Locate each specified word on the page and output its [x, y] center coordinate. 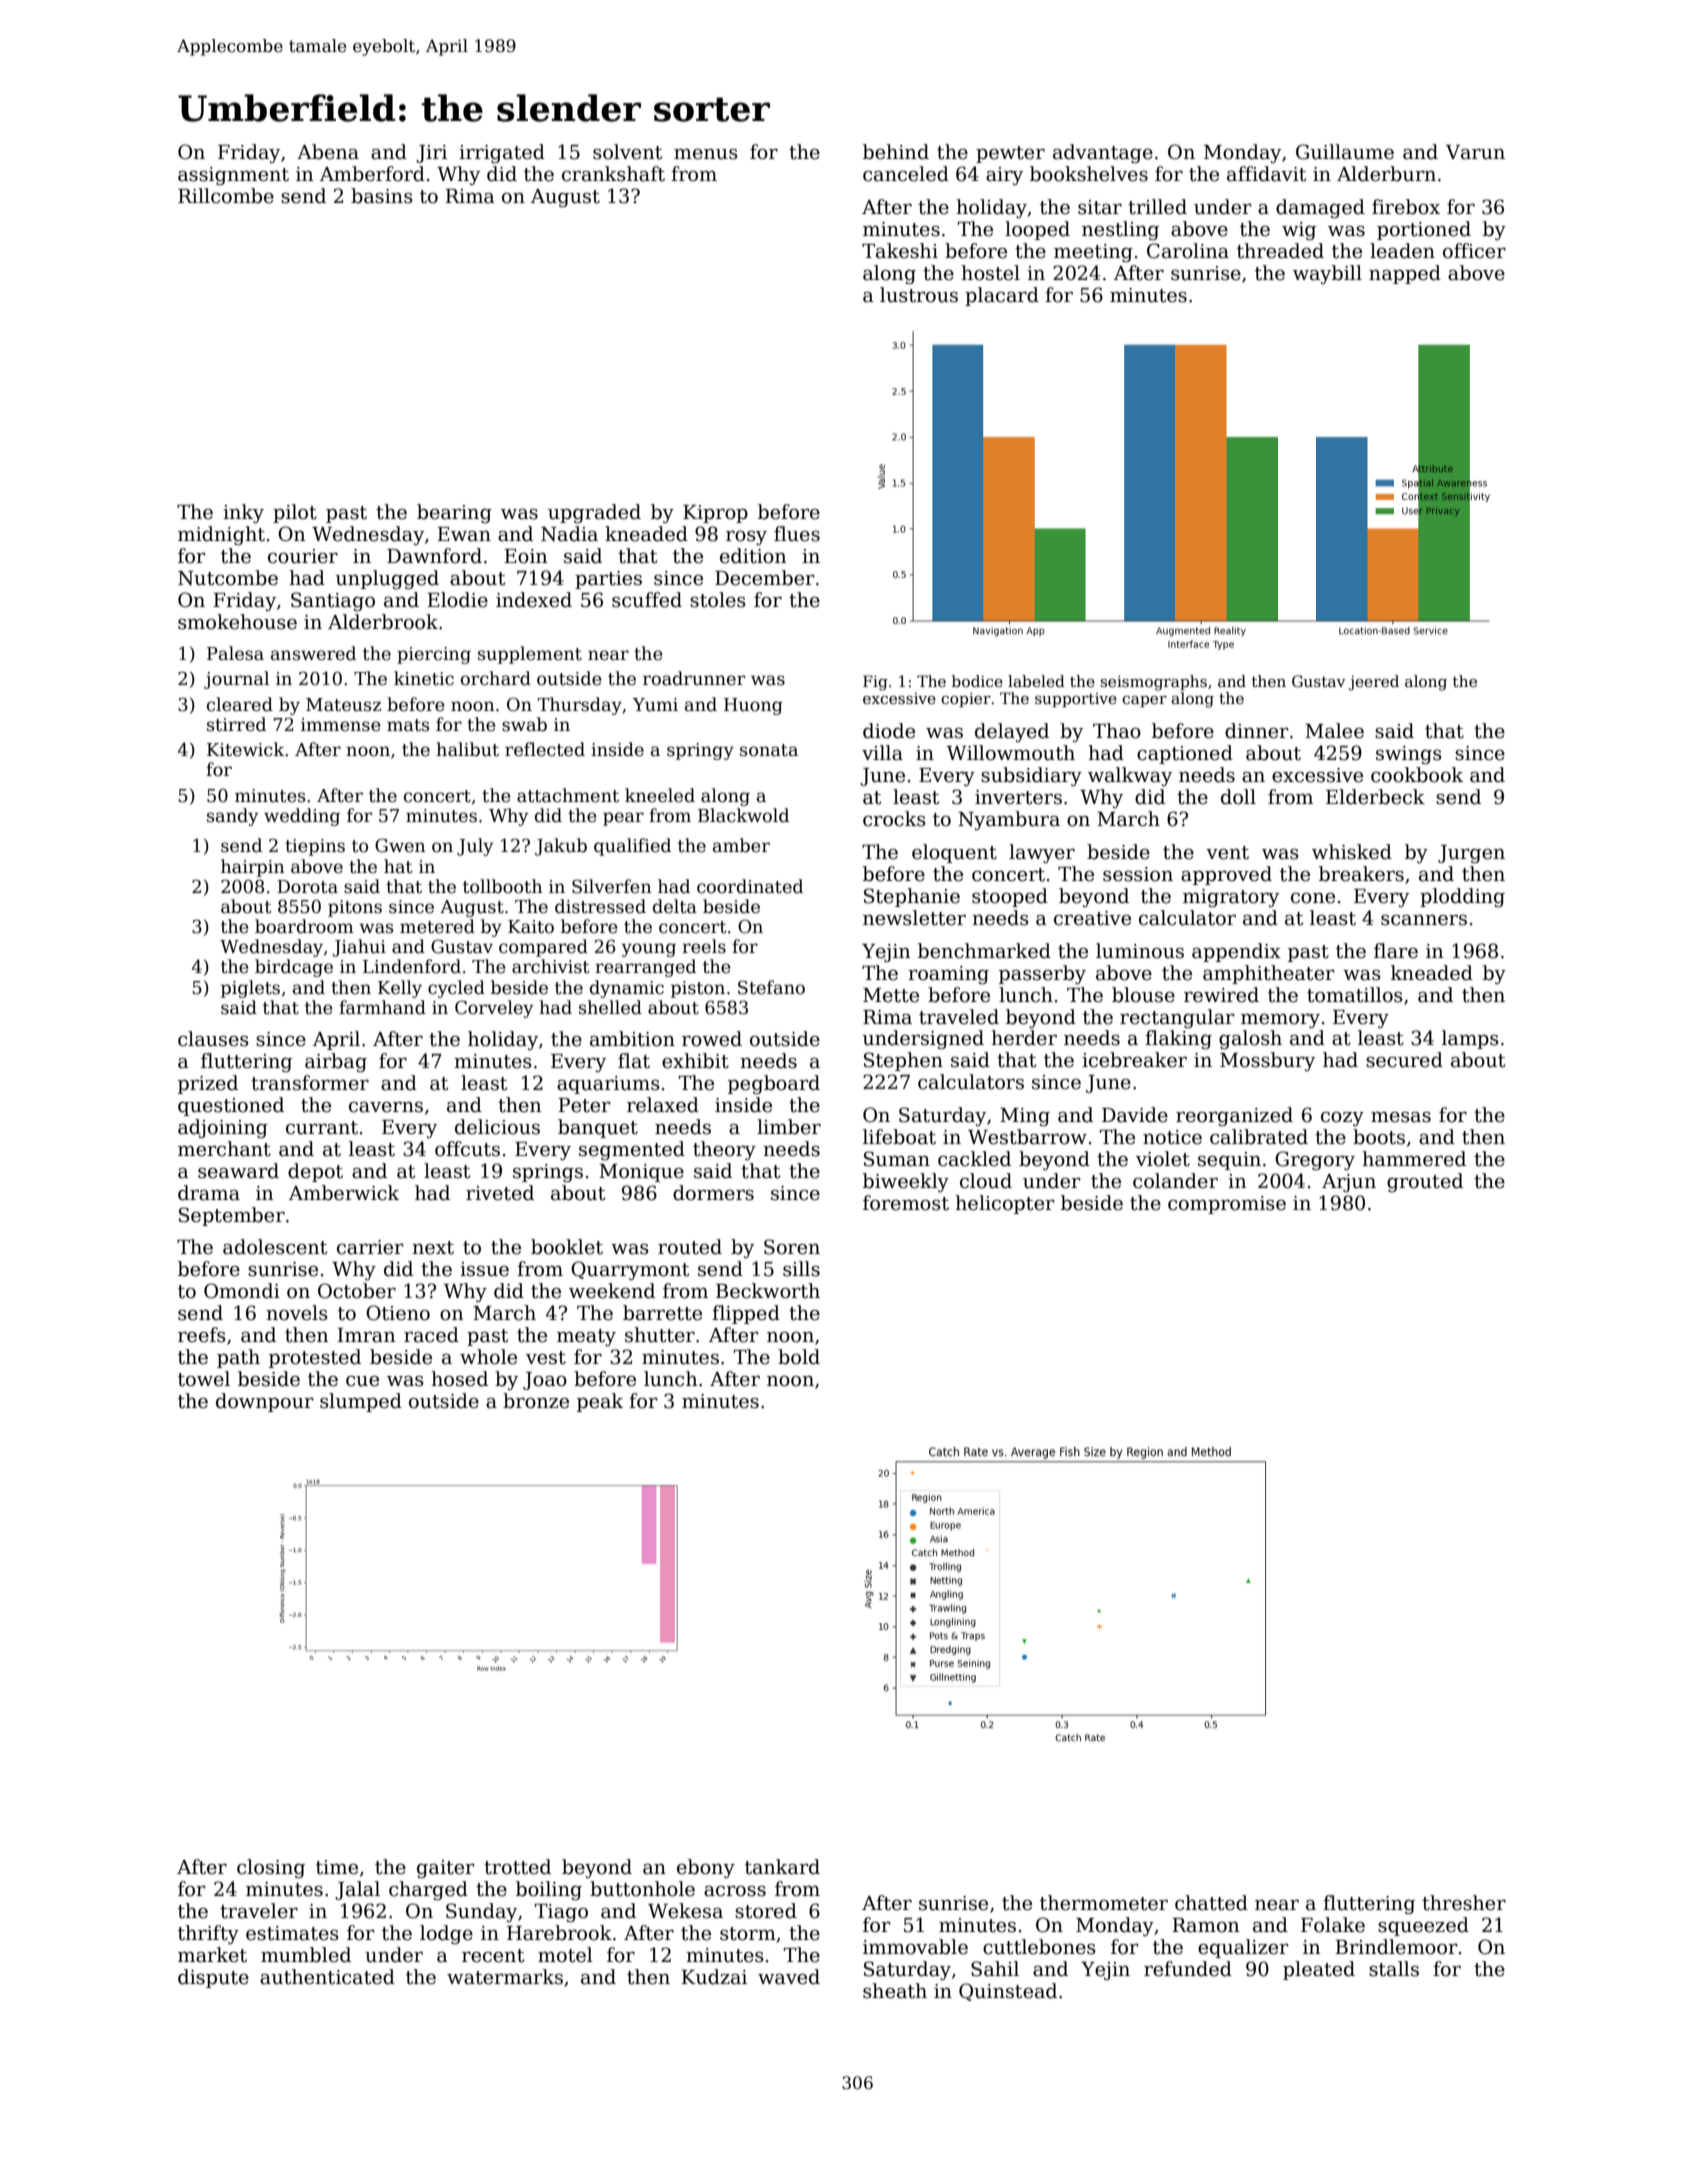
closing [271, 1868]
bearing [454, 513]
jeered [1374, 683]
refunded [1188, 1969]
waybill [1327, 274]
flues [797, 534]
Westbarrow [1027, 1137]
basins [382, 196]
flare [1396, 951]
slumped [361, 1402]
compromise [1227, 1205]
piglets [250, 989]
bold [799, 1357]
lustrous [919, 295]
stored [766, 1911]
